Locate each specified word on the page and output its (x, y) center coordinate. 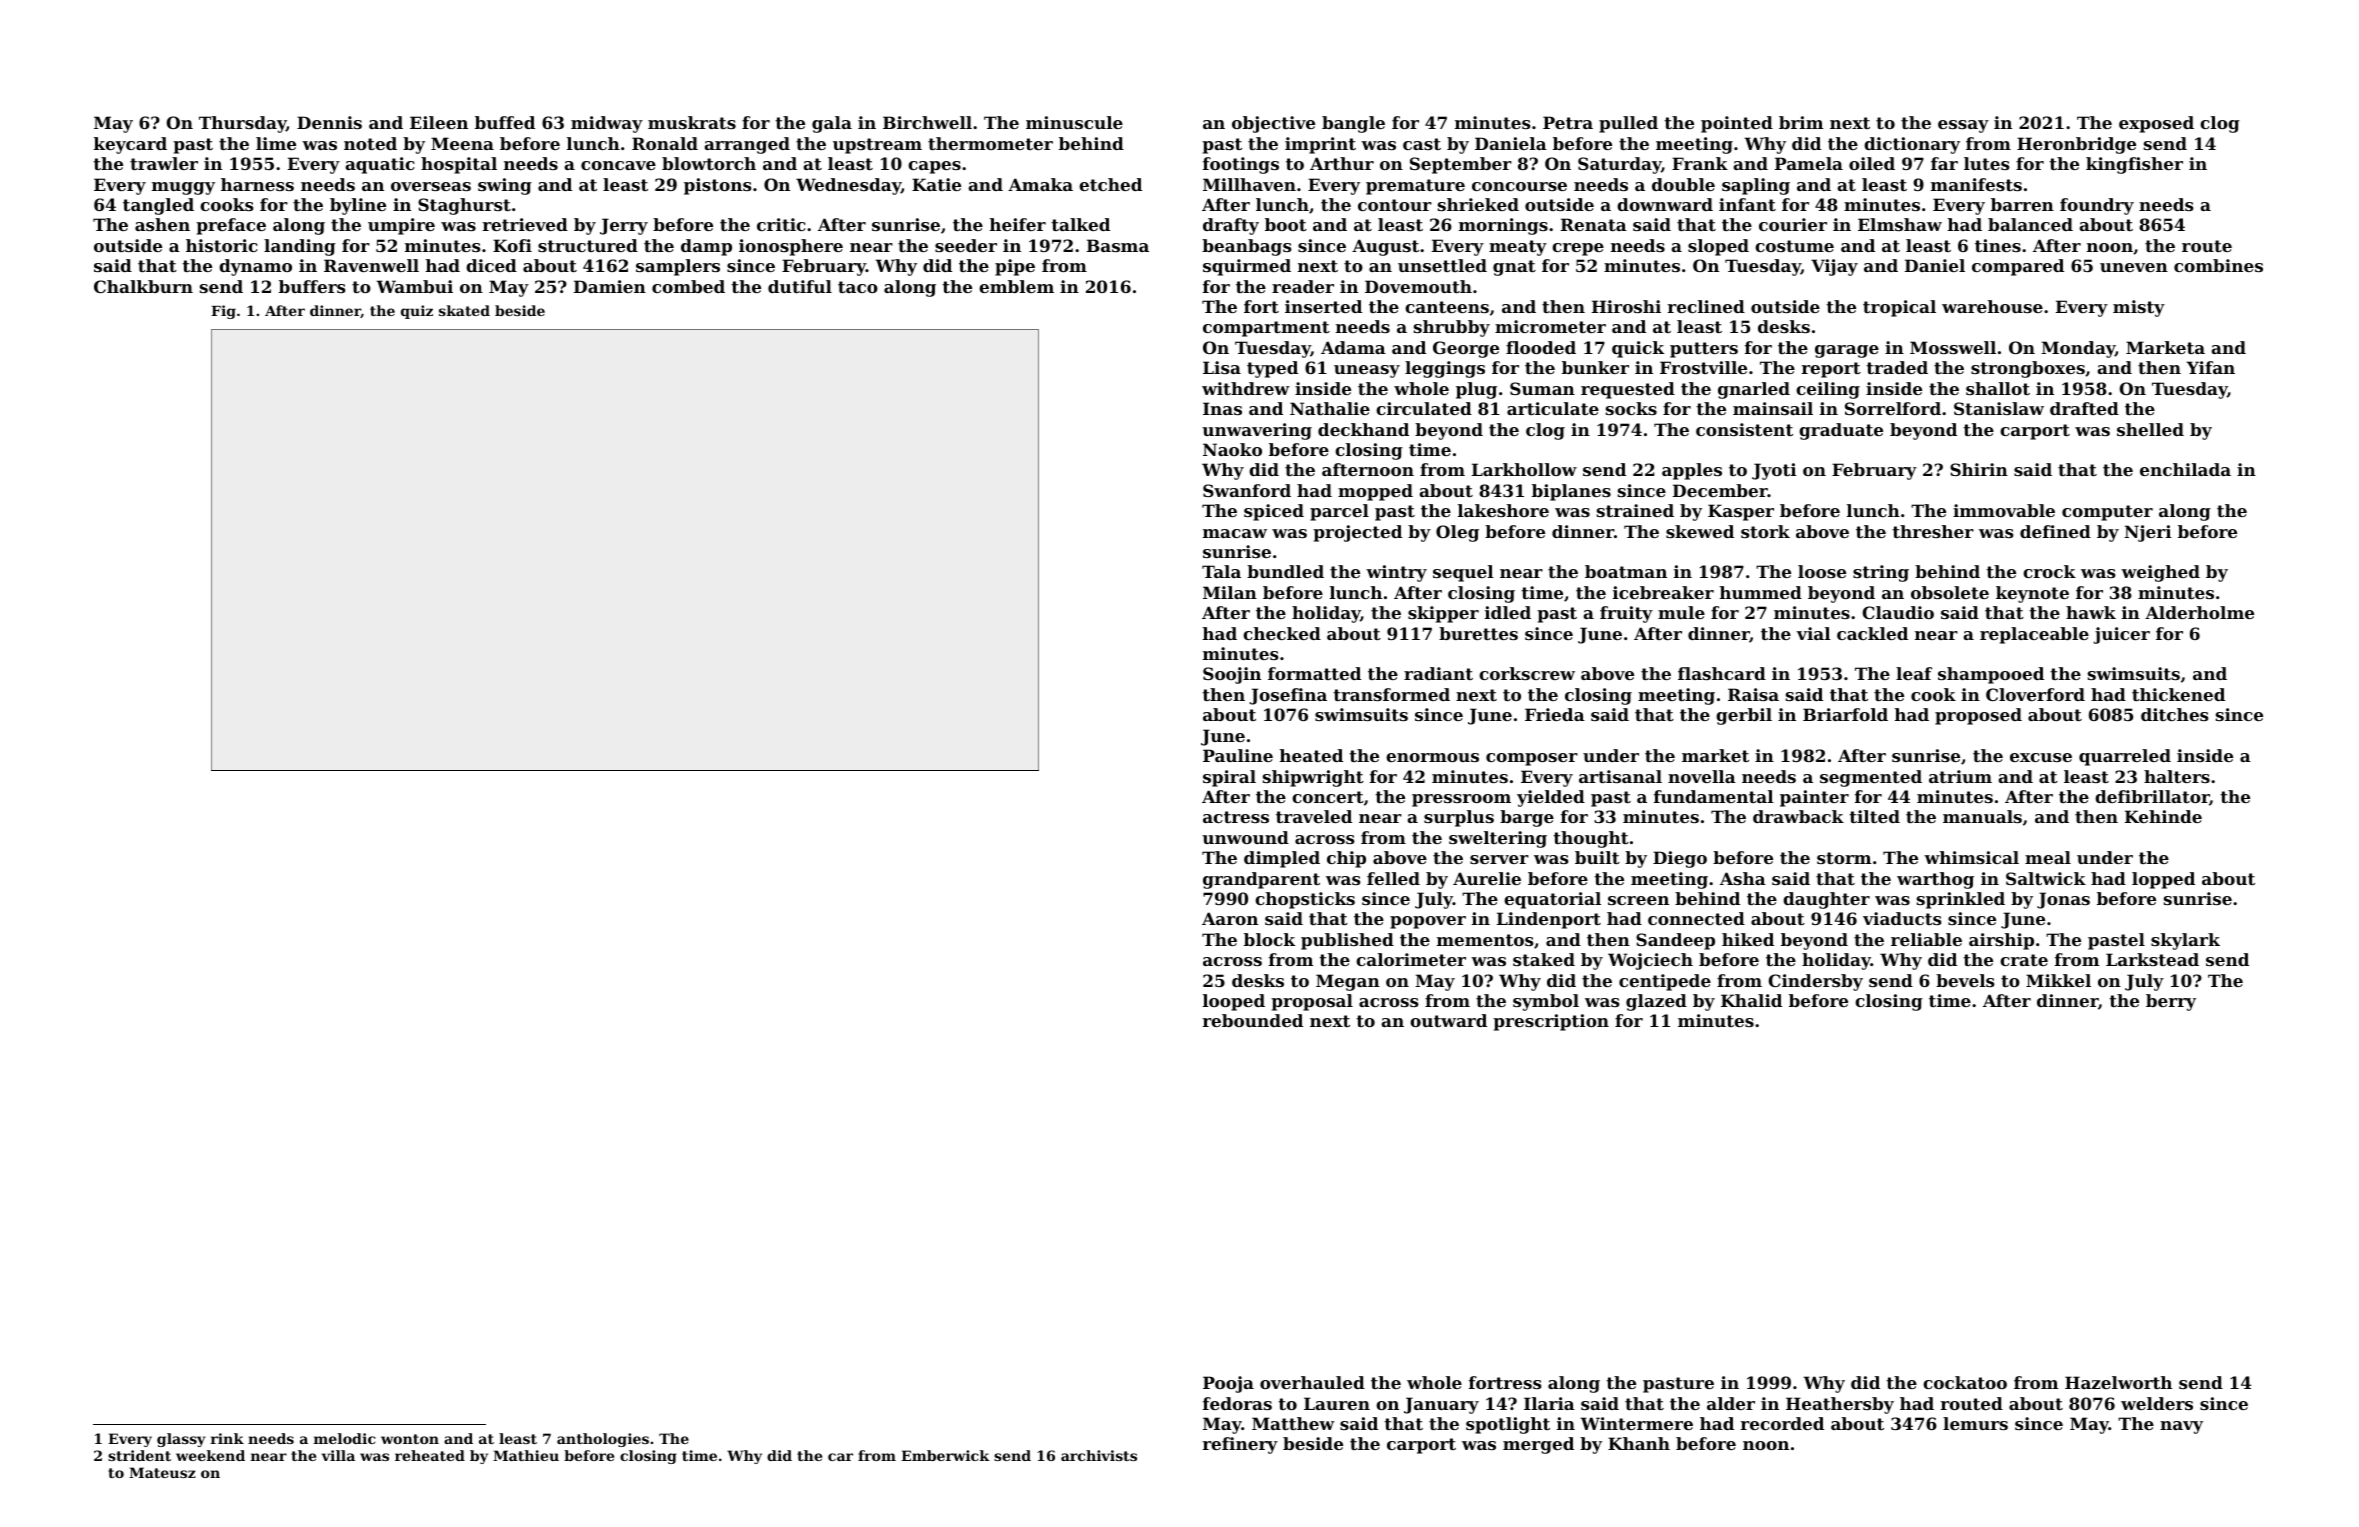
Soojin (1232, 675)
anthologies (603, 1440)
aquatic (380, 165)
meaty (1518, 248)
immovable (2004, 510)
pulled (1628, 124)
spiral (1229, 778)
